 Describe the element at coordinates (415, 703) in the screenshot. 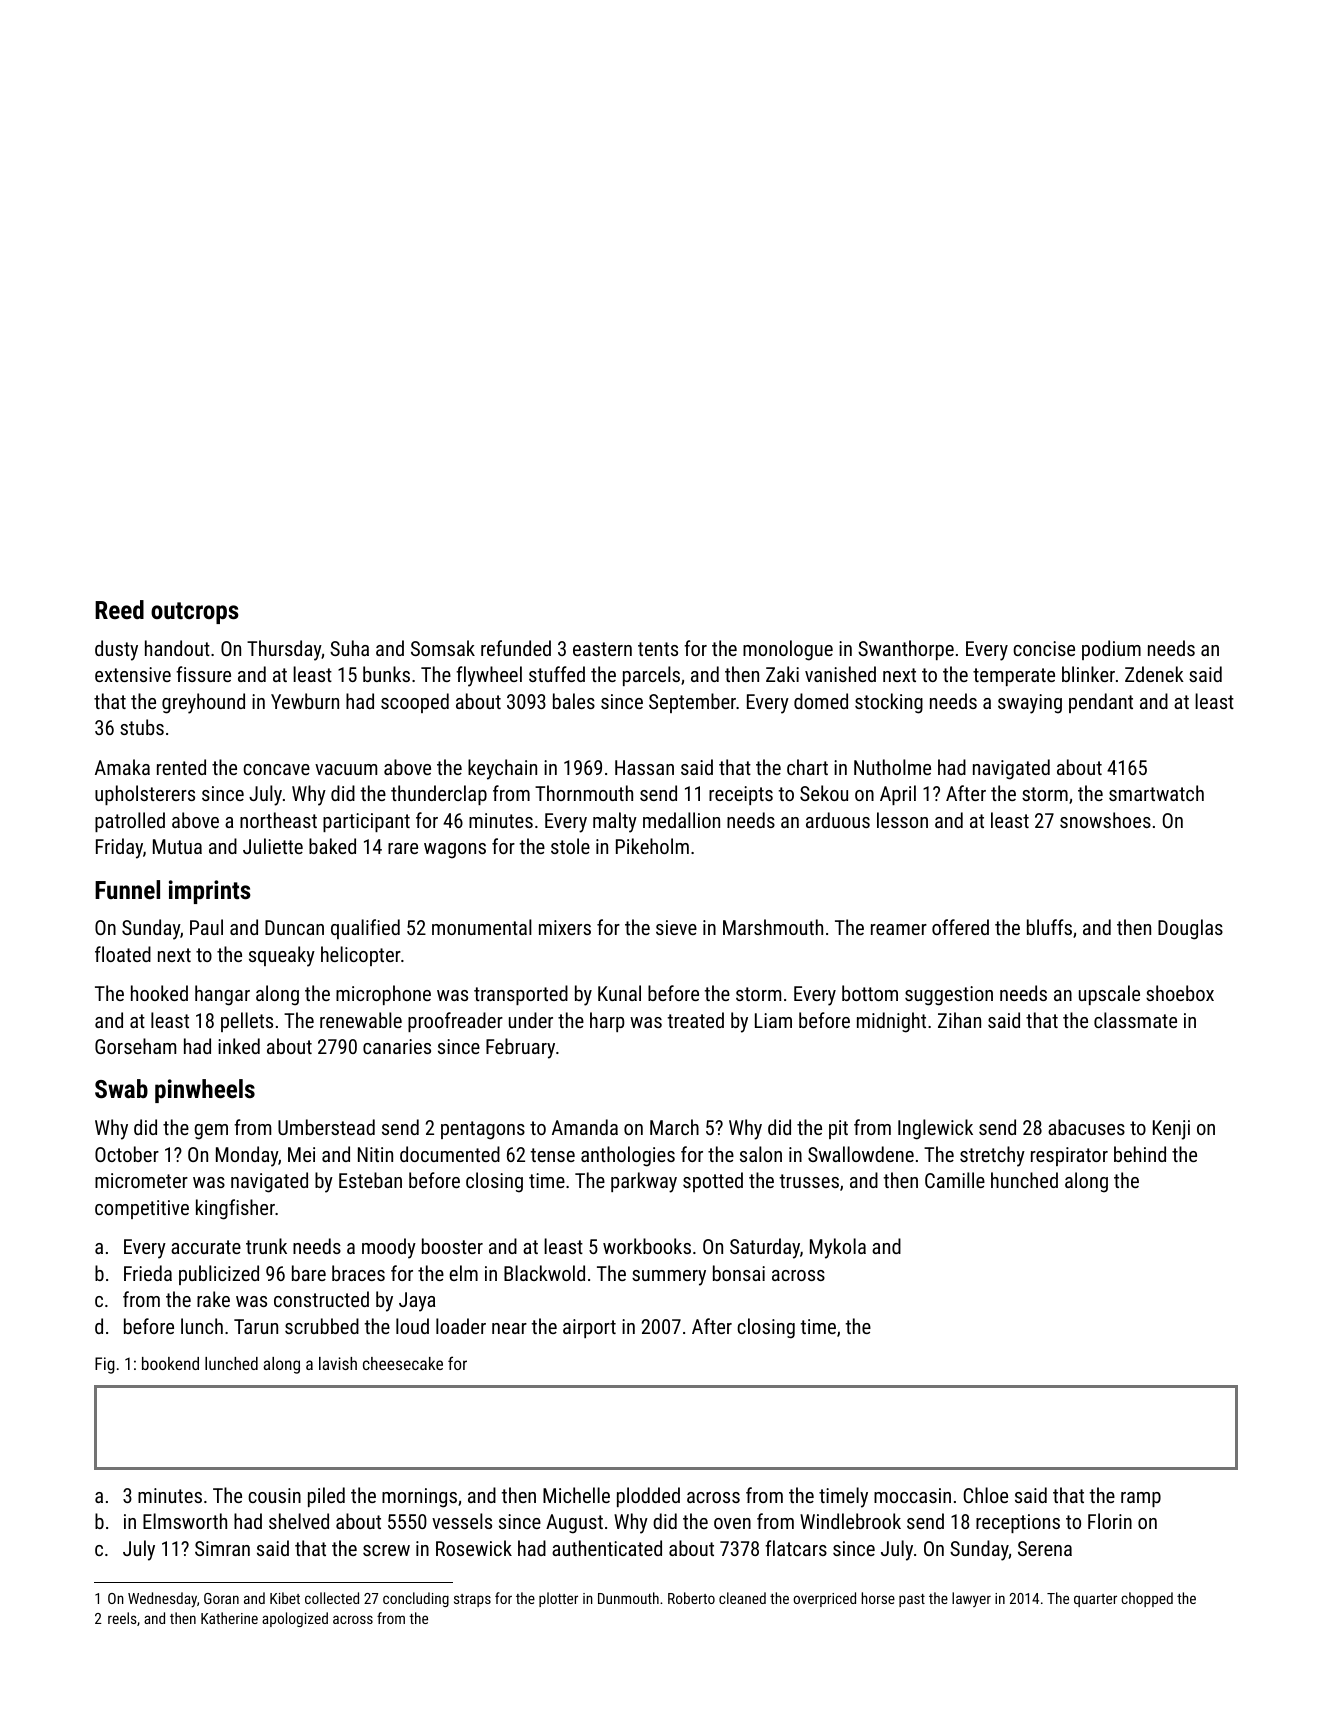

I see `scooped` at that location.
